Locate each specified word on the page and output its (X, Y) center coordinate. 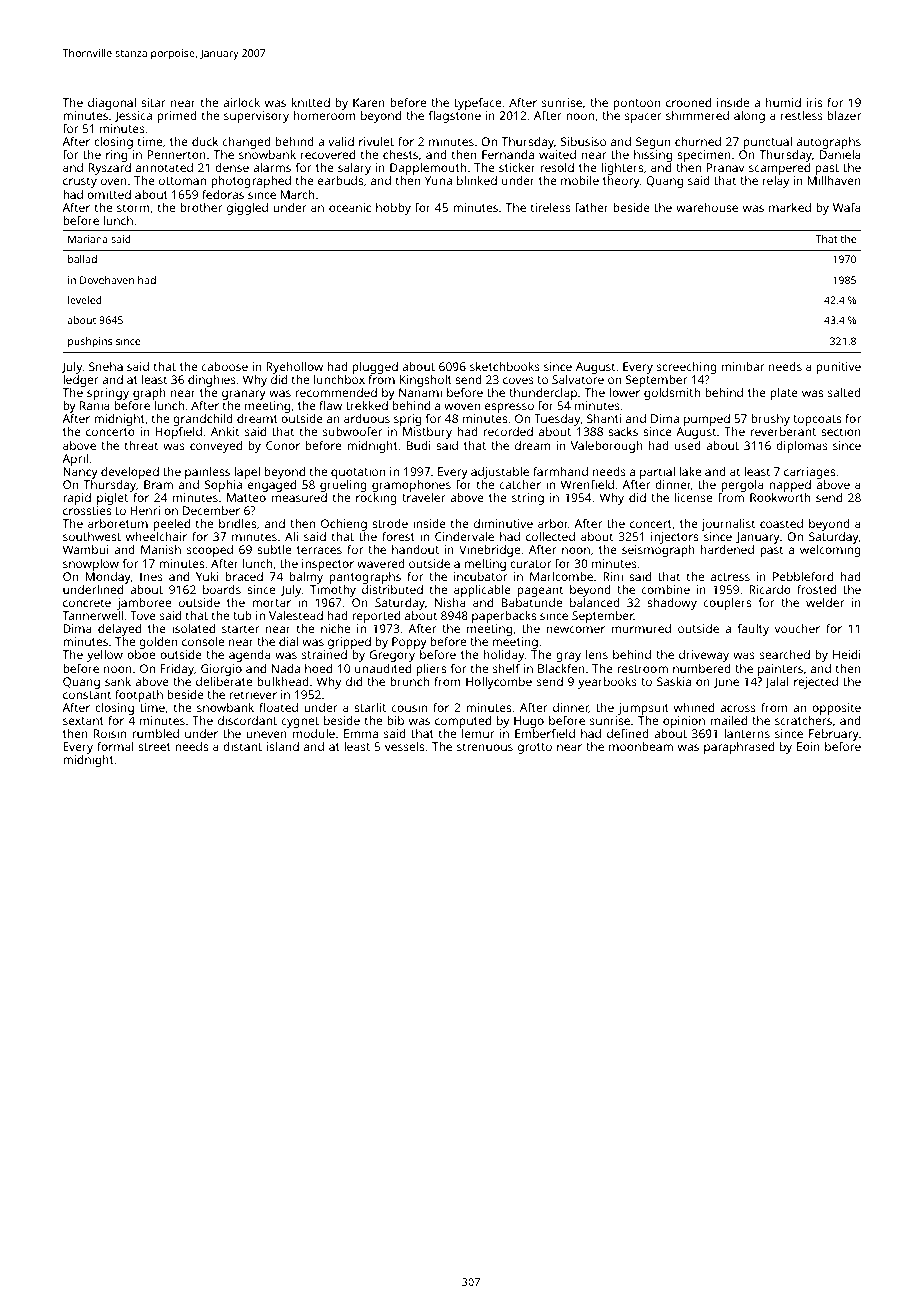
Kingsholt (426, 381)
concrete (87, 603)
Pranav (725, 167)
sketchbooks (505, 366)
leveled (85, 300)
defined (628, 733)
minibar (743, 366)
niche (335, 628)
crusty (80, 182)
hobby (393, 209)
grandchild (203, 420)
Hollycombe (499, 683)
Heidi (847, 654)
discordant (247, 720)
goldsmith (672, 394)
